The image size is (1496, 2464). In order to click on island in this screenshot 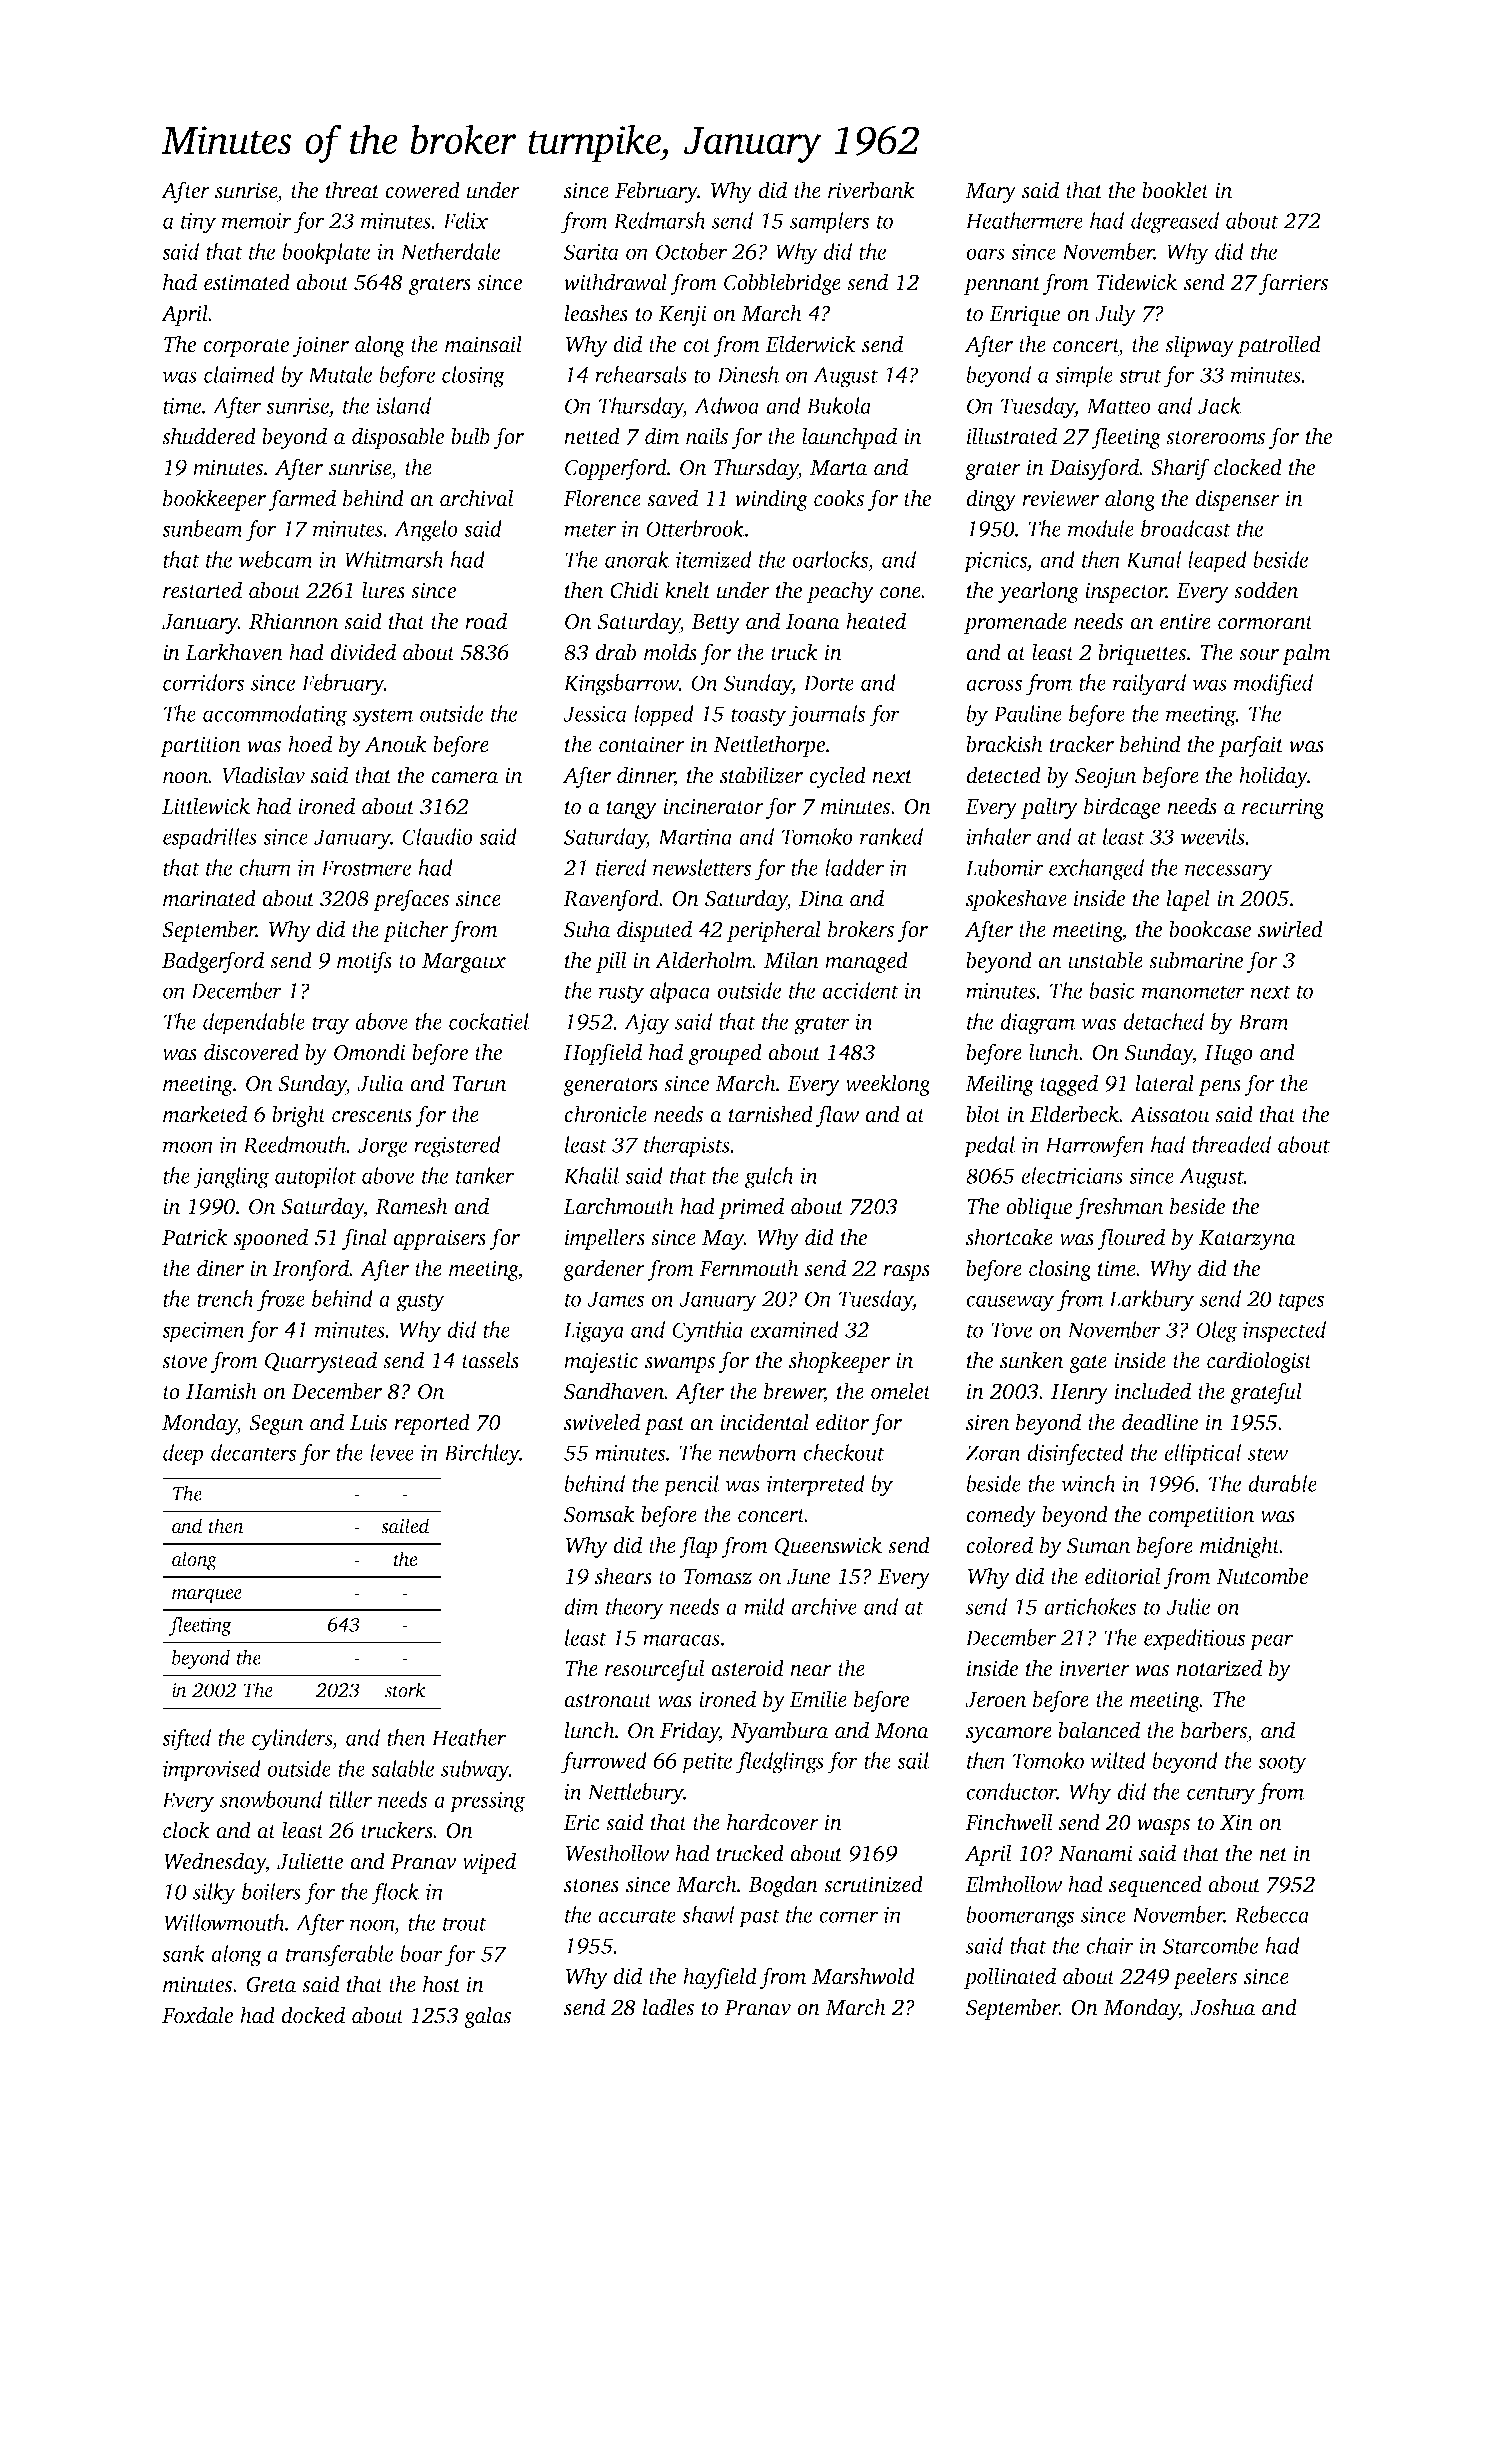, I will do `click(403, 405)`.
